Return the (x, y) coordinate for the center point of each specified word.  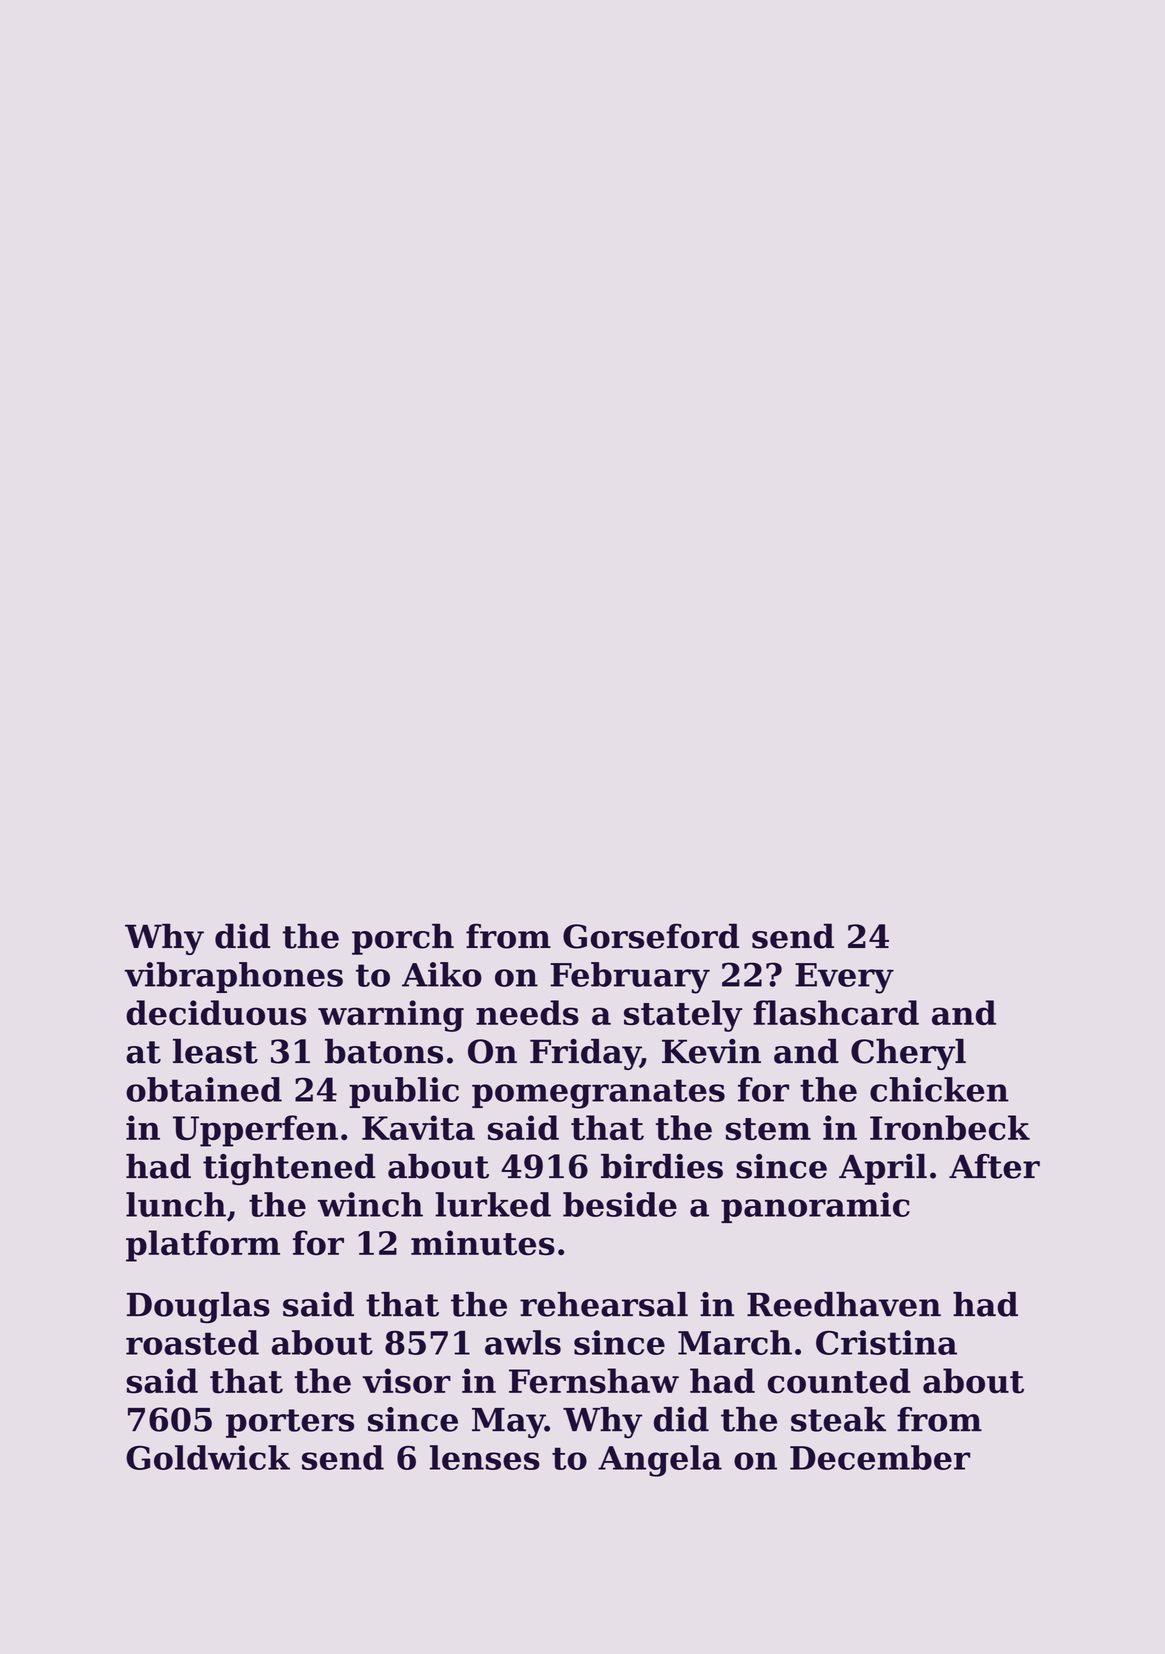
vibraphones (234, 977)
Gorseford (651, 936)
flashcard (836, 1012)
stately (683, 1016)
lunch (176, 1204)
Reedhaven (844, 1304)
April (883, 1169)
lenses (485, 1457)
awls (523, 1342)
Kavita (418, 1127)
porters (290, 1423)
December (880, 1457)
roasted (192, 1342)
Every (844, 978)
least (215, 1051)
